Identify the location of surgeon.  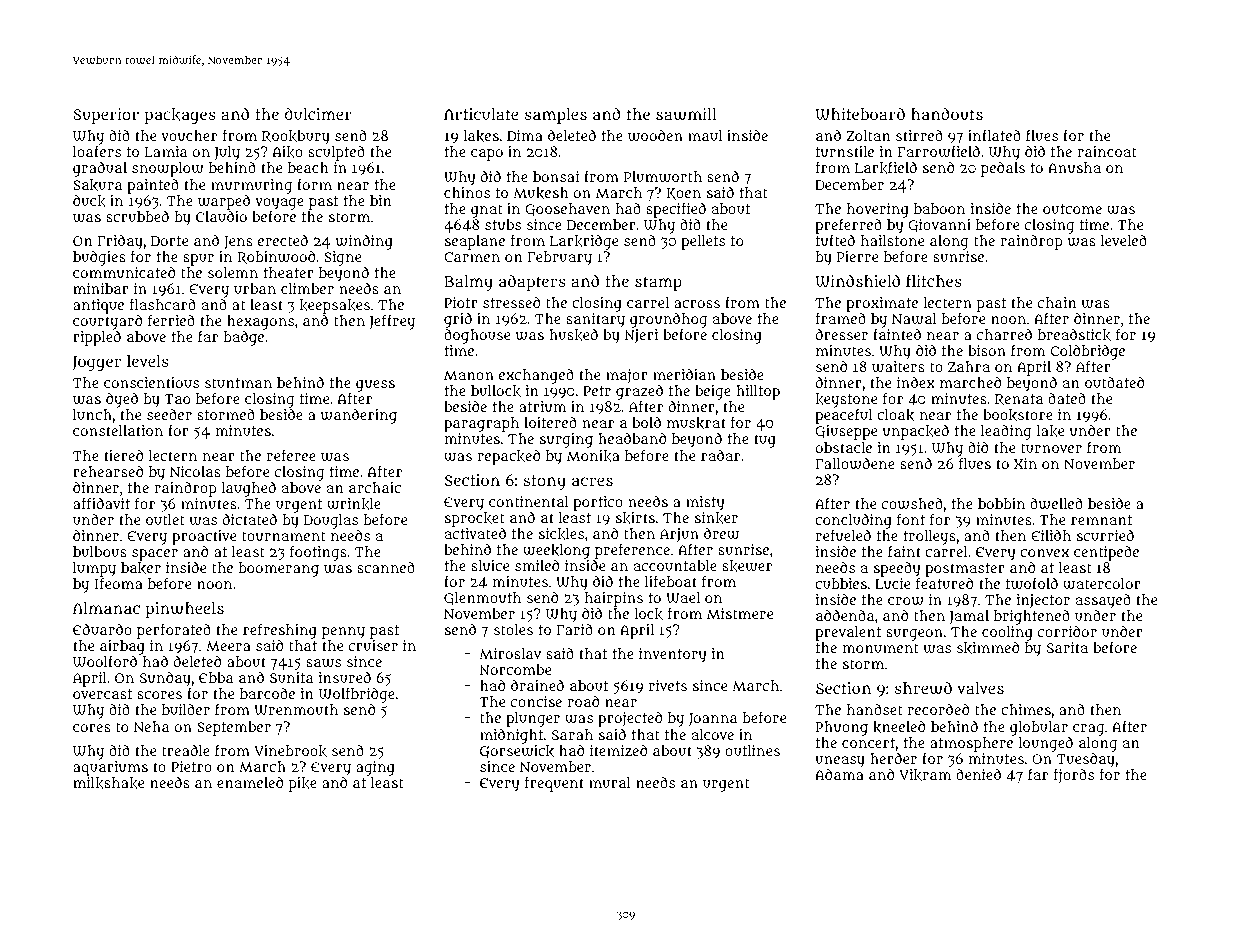
(914, 635).
